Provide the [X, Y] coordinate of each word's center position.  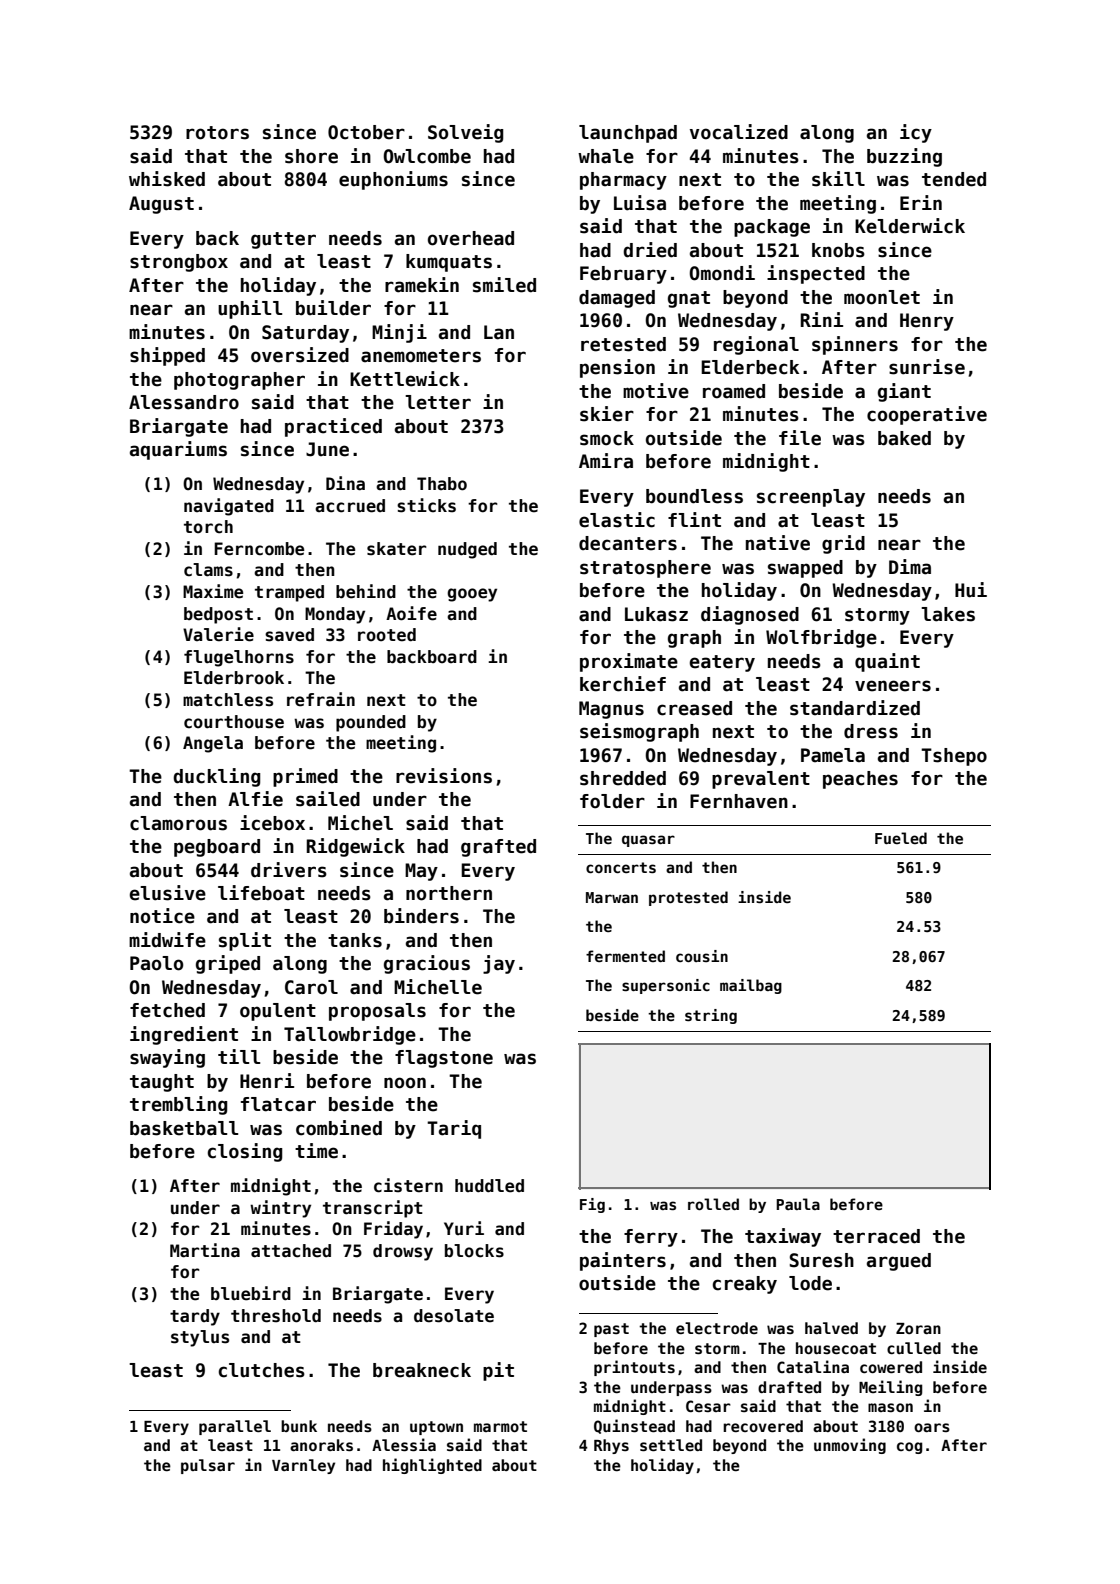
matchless [228, 700]
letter [438, 402]
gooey [472, 595]
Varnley [303, 1466]
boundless [694, 496]
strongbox [179, 263]
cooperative [927, 415]
